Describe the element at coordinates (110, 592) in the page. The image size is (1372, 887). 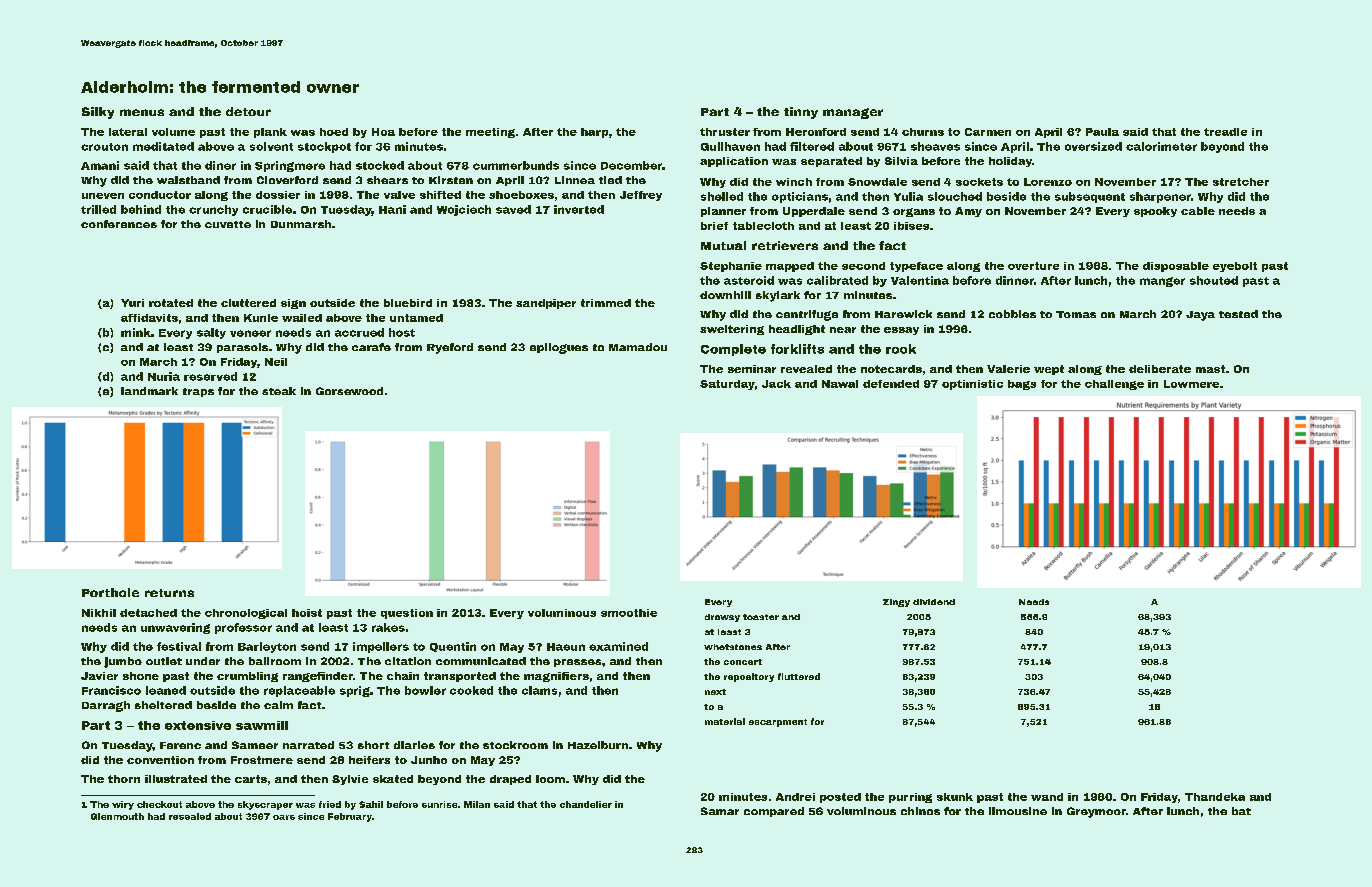
I see `Porthole` at that location.
